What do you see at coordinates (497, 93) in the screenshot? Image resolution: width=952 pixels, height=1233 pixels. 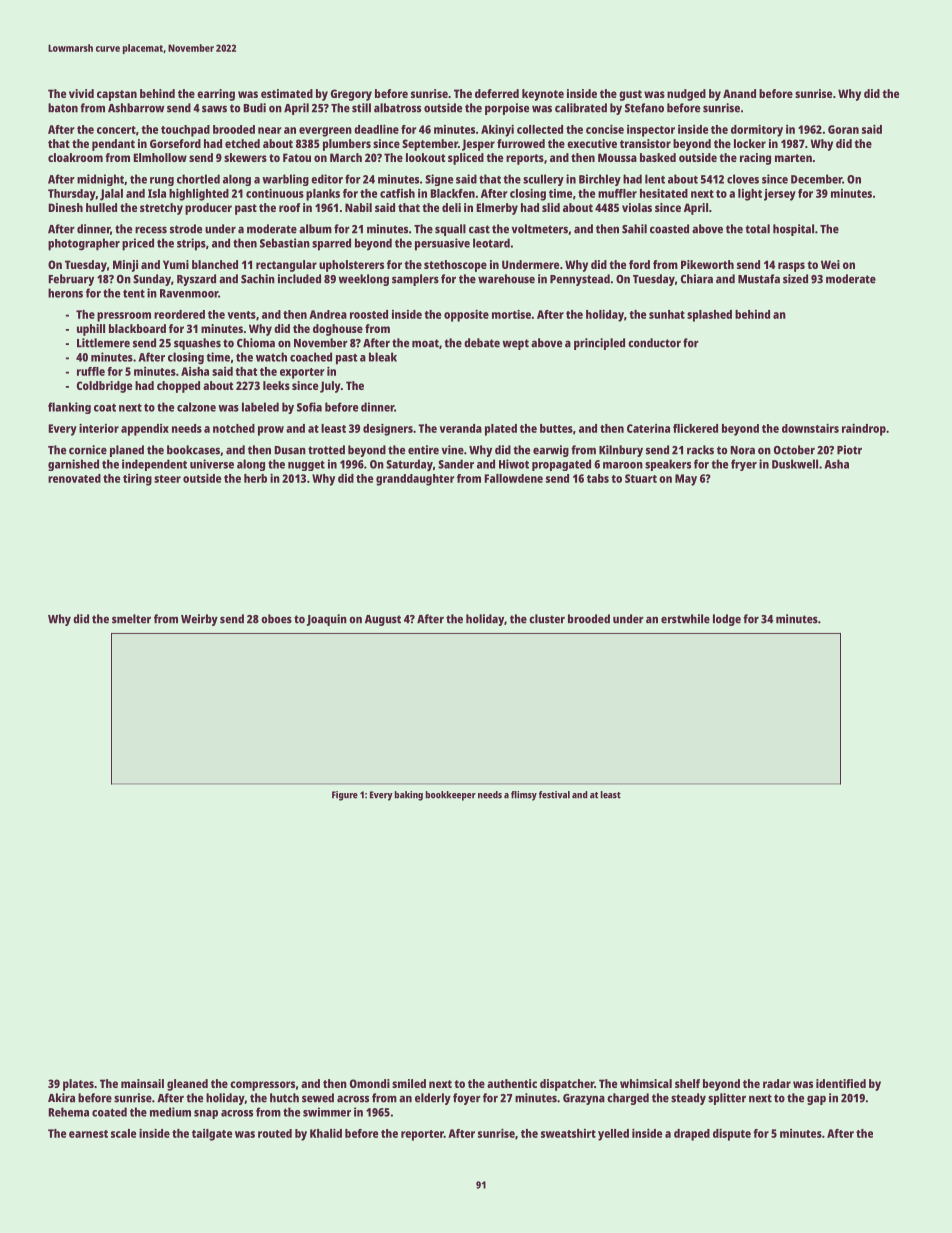 I see `deferred` at bounding box center [497, 93].
